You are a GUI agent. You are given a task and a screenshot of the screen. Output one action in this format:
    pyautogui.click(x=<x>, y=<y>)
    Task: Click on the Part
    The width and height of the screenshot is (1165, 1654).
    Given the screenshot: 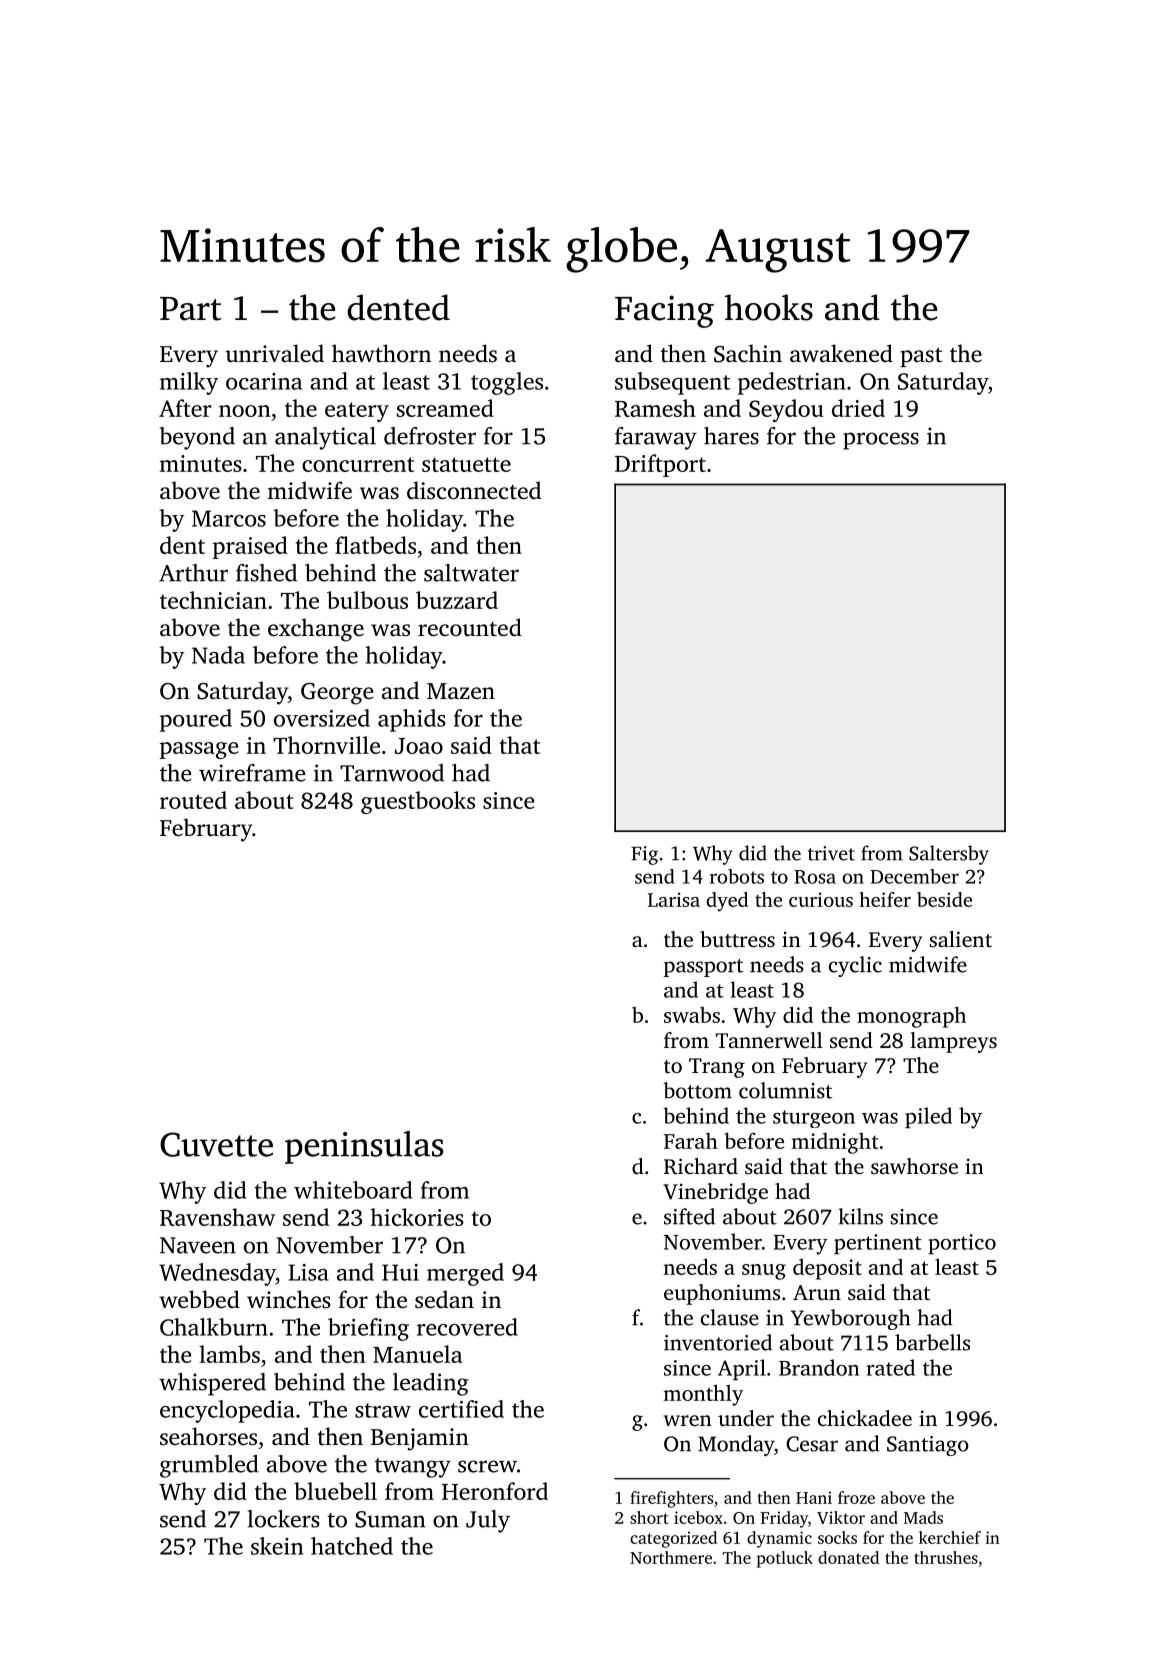 What is the action you would take?
    pyautogui.click(x=190, y=309)
